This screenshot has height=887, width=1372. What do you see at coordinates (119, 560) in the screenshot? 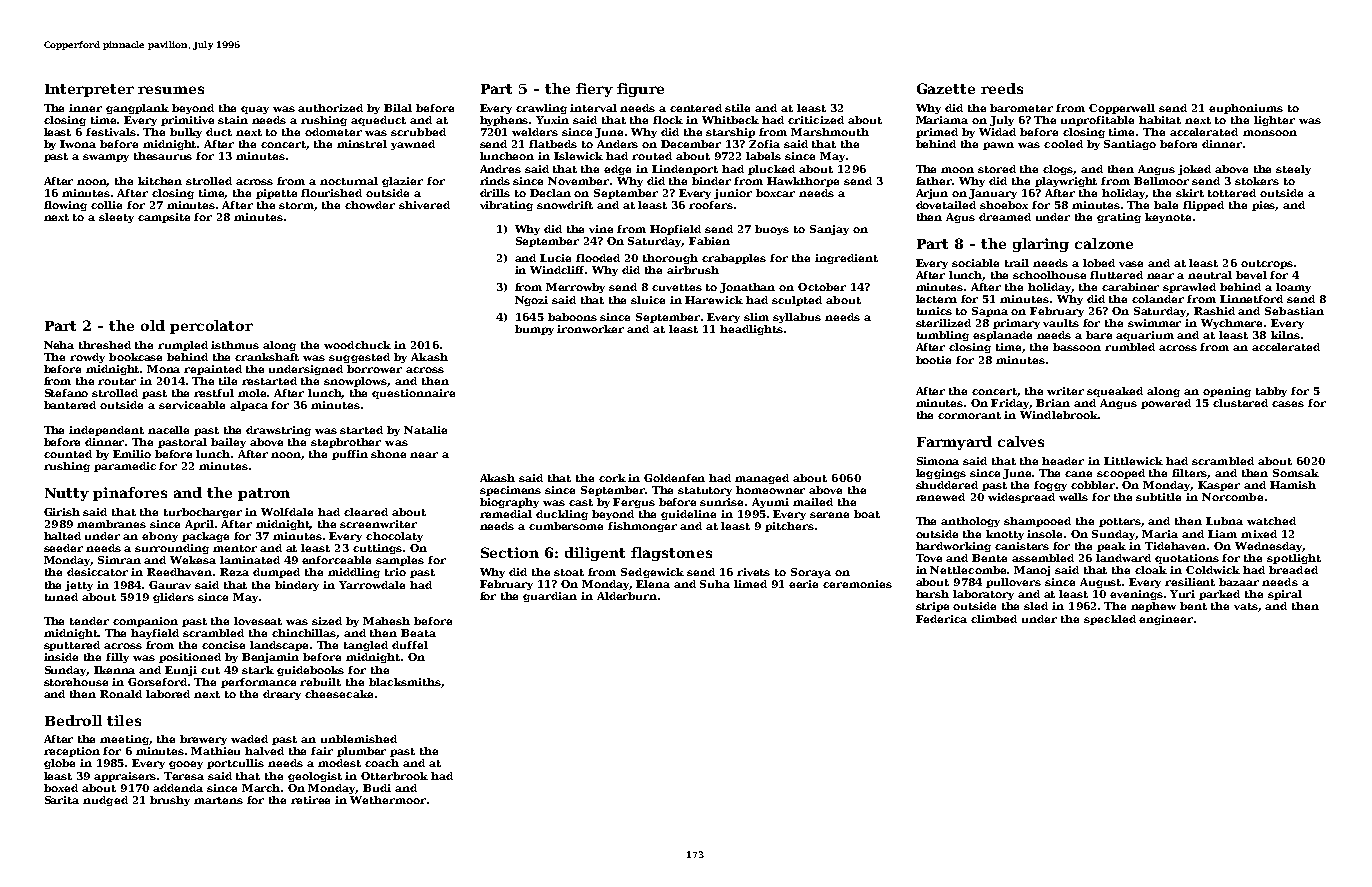
I see `Simran` at bounding box center [119, 560].
